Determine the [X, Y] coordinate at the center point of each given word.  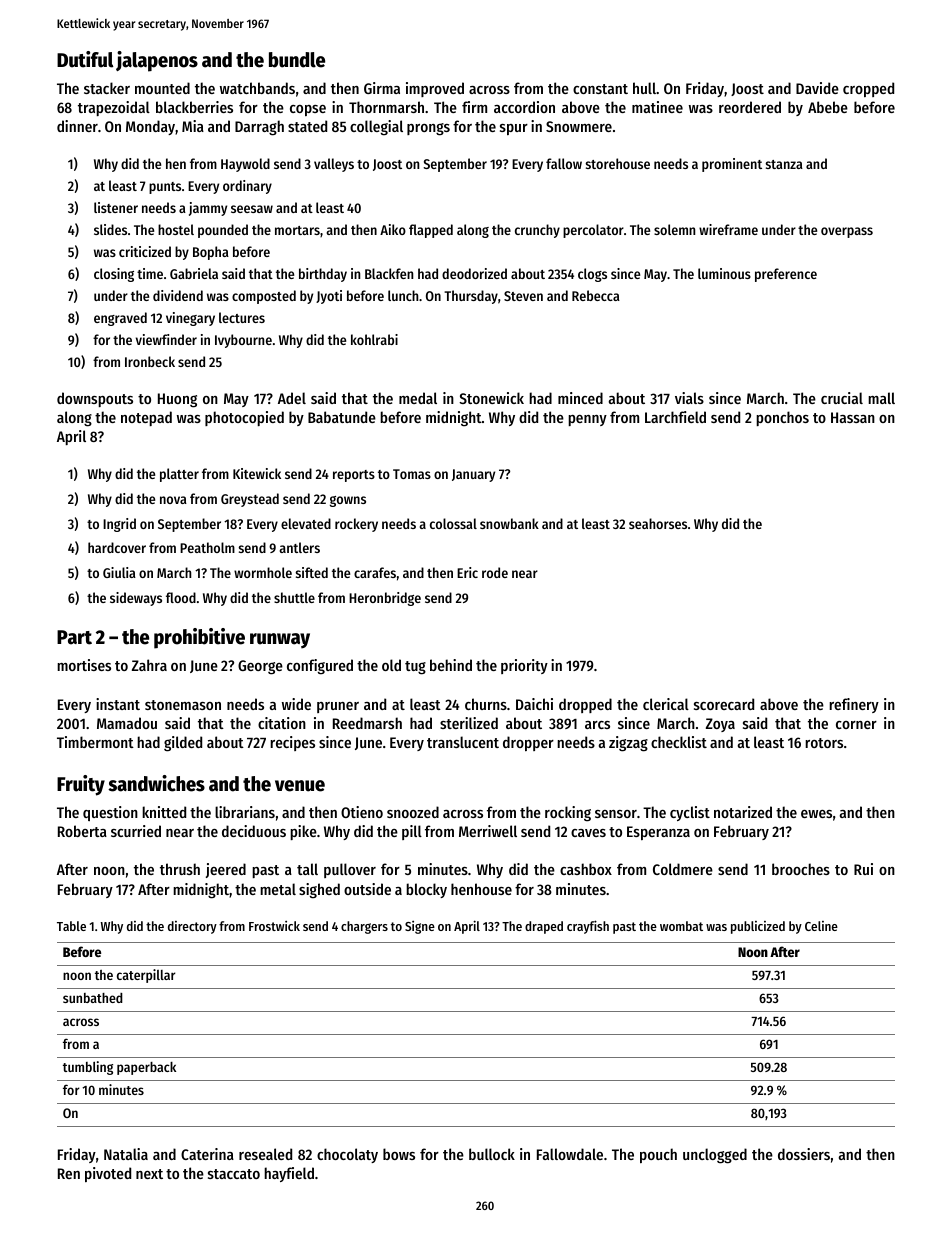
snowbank [509, 523]
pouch [658, 1155]
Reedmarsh [367, 723]
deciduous [254, 831]
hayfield [289, 1174]
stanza [784, 164]
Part [74, 637]
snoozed [413, 812]
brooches [801, 869]
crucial [842, 398]
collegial [376, 128]
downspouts [95, 399]
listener [116, 207]
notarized [743, 812]
